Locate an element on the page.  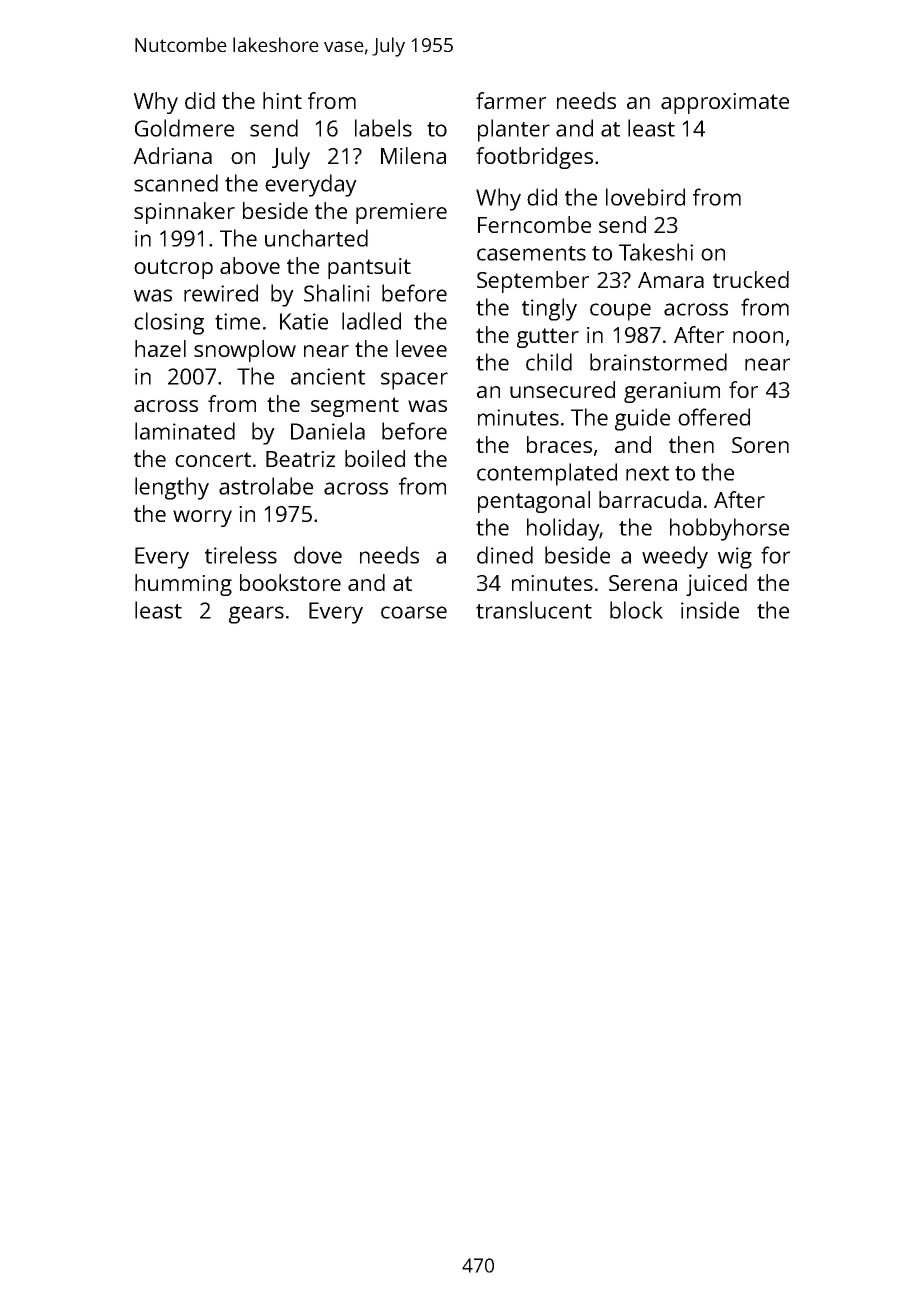
lovebird is located at coordinates (645, 197).
